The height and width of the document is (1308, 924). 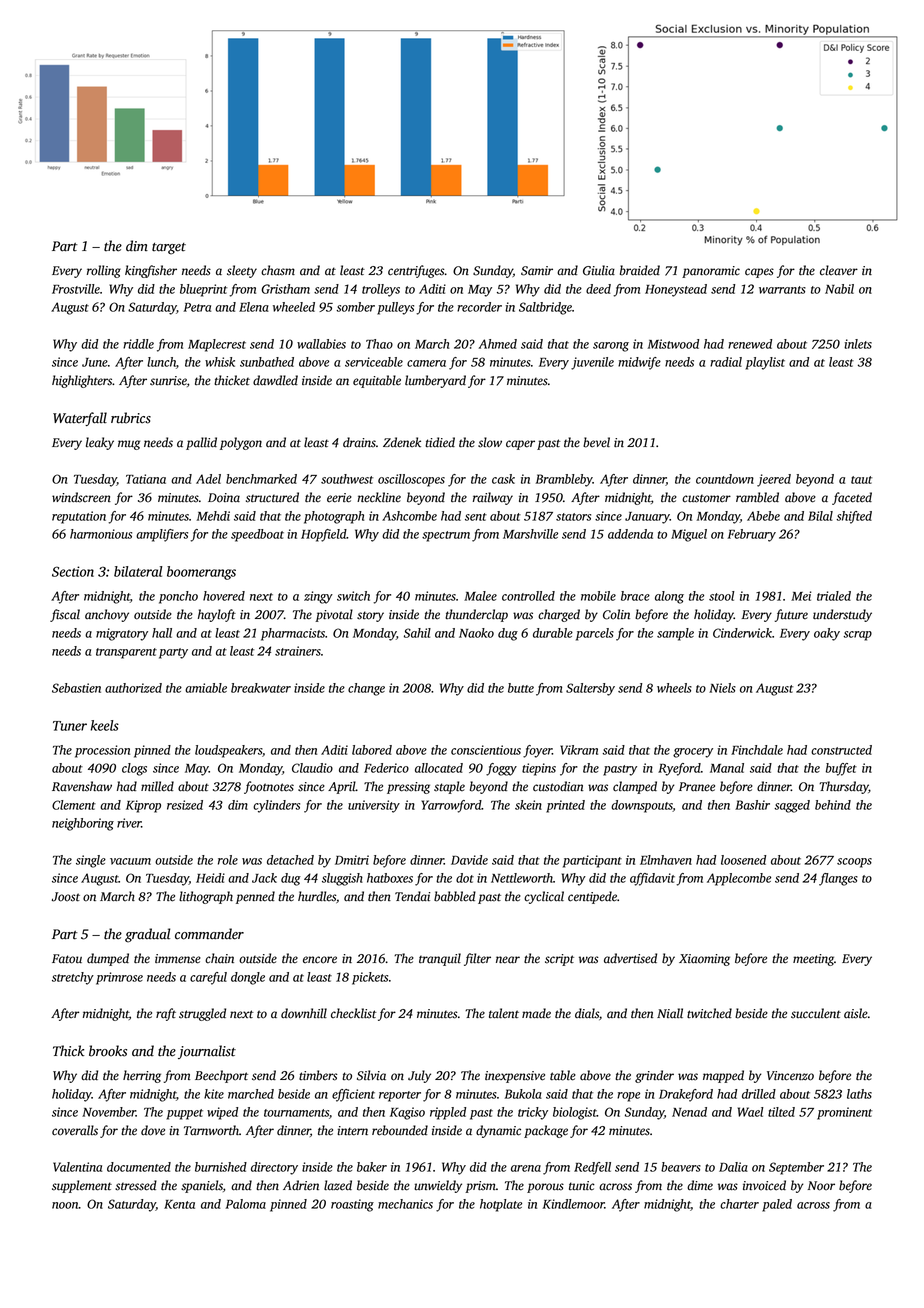 What do you see at coordinates (65, 1205) in the document?
I see `noon` at bounding box center [65, 1205].
